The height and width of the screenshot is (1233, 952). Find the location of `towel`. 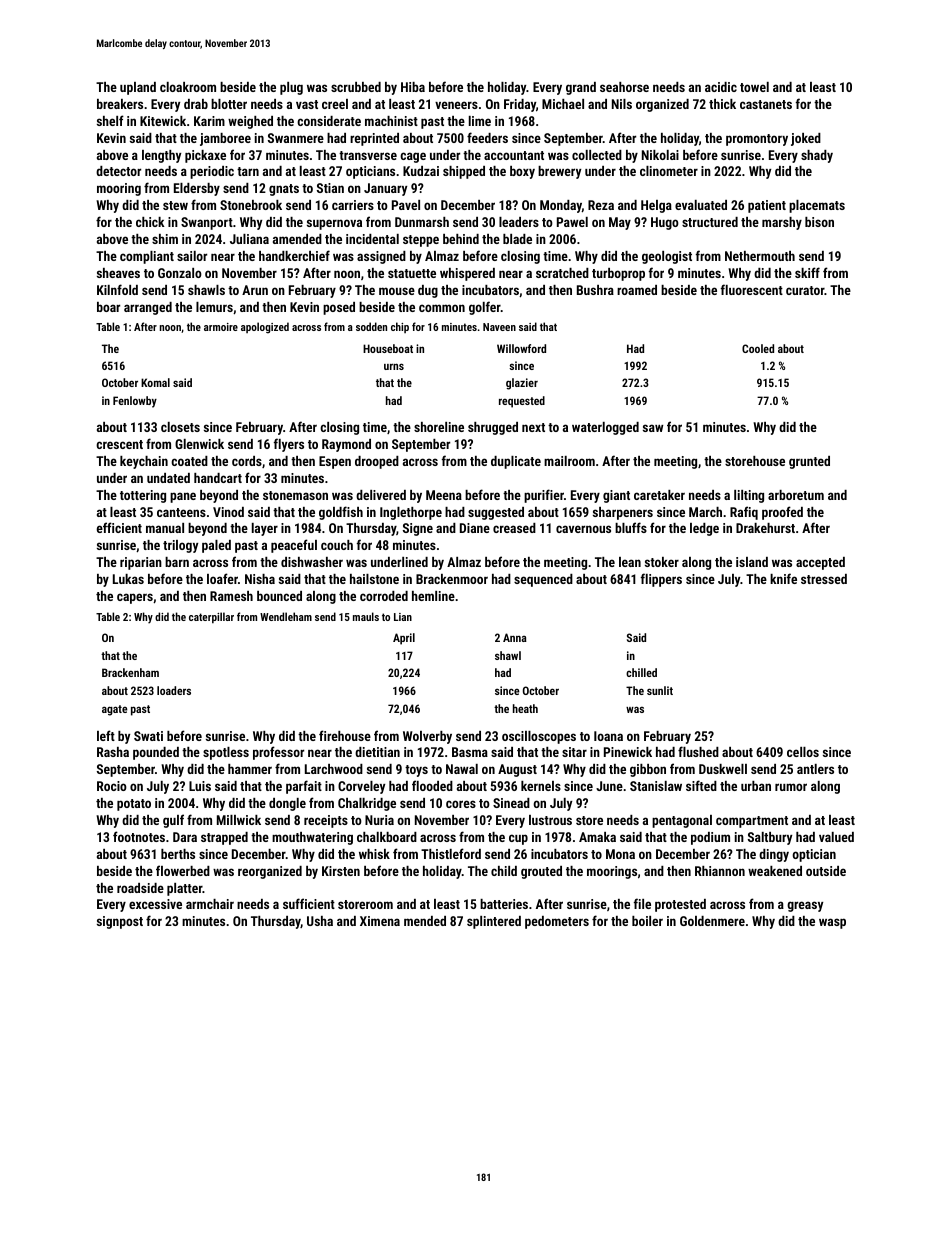

towel is located at coordinates (754, 87).
